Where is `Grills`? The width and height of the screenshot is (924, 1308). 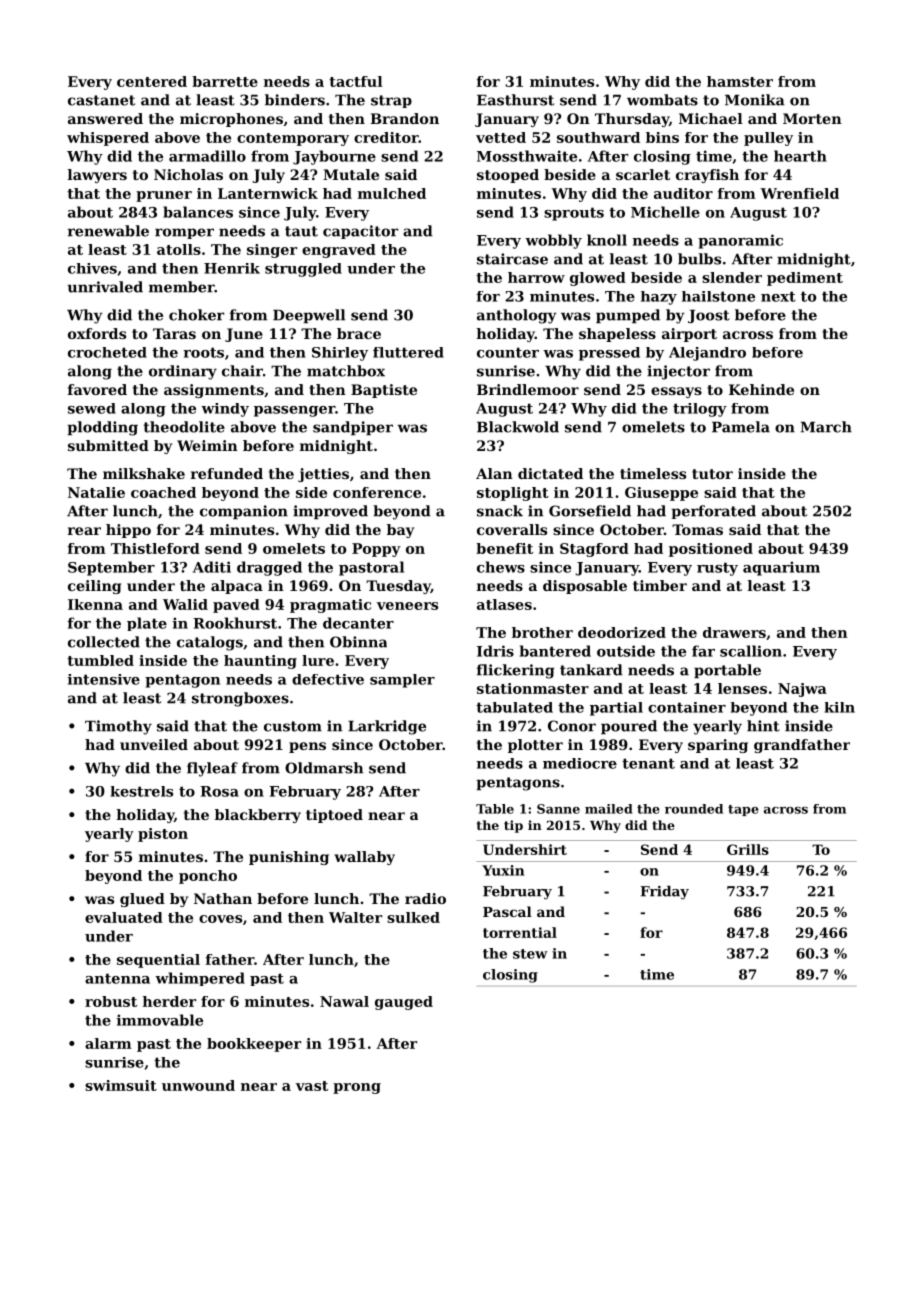
Grills is located at coordinates (748, 849).
